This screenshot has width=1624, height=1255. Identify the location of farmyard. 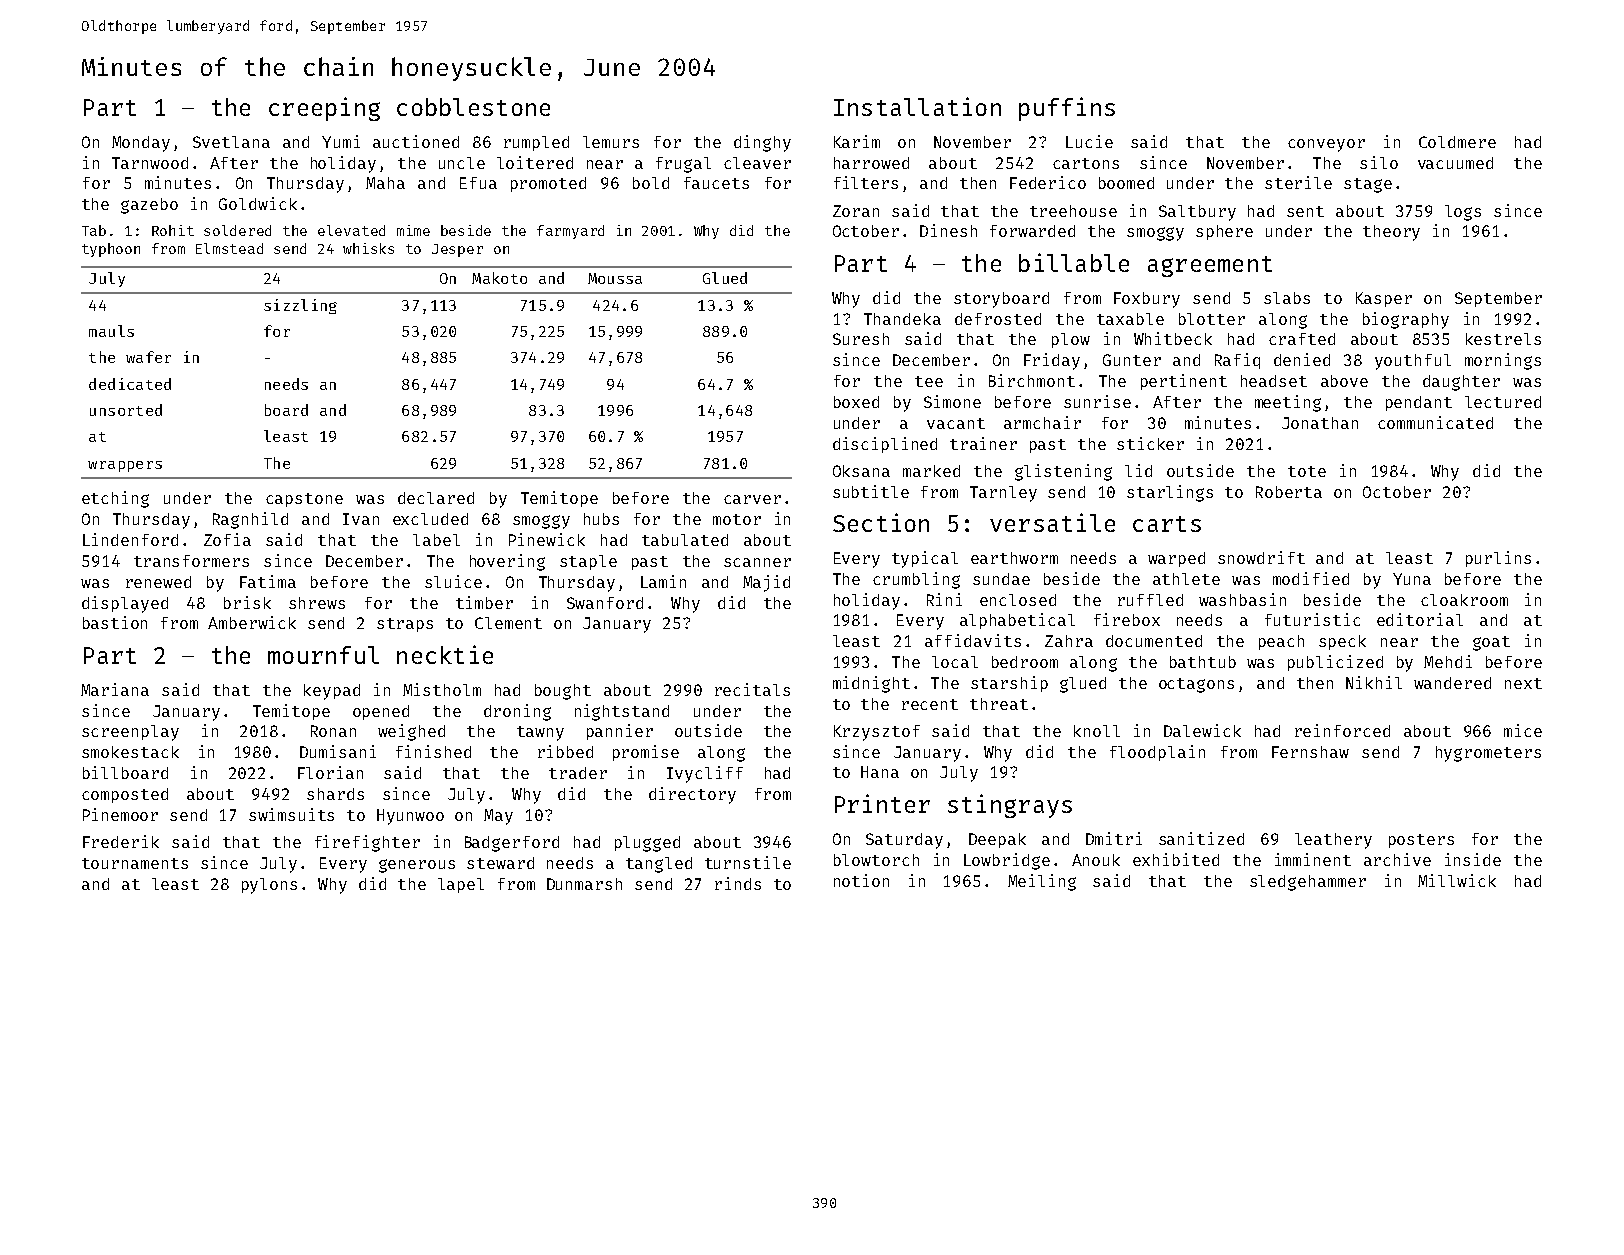
(570, 232).
